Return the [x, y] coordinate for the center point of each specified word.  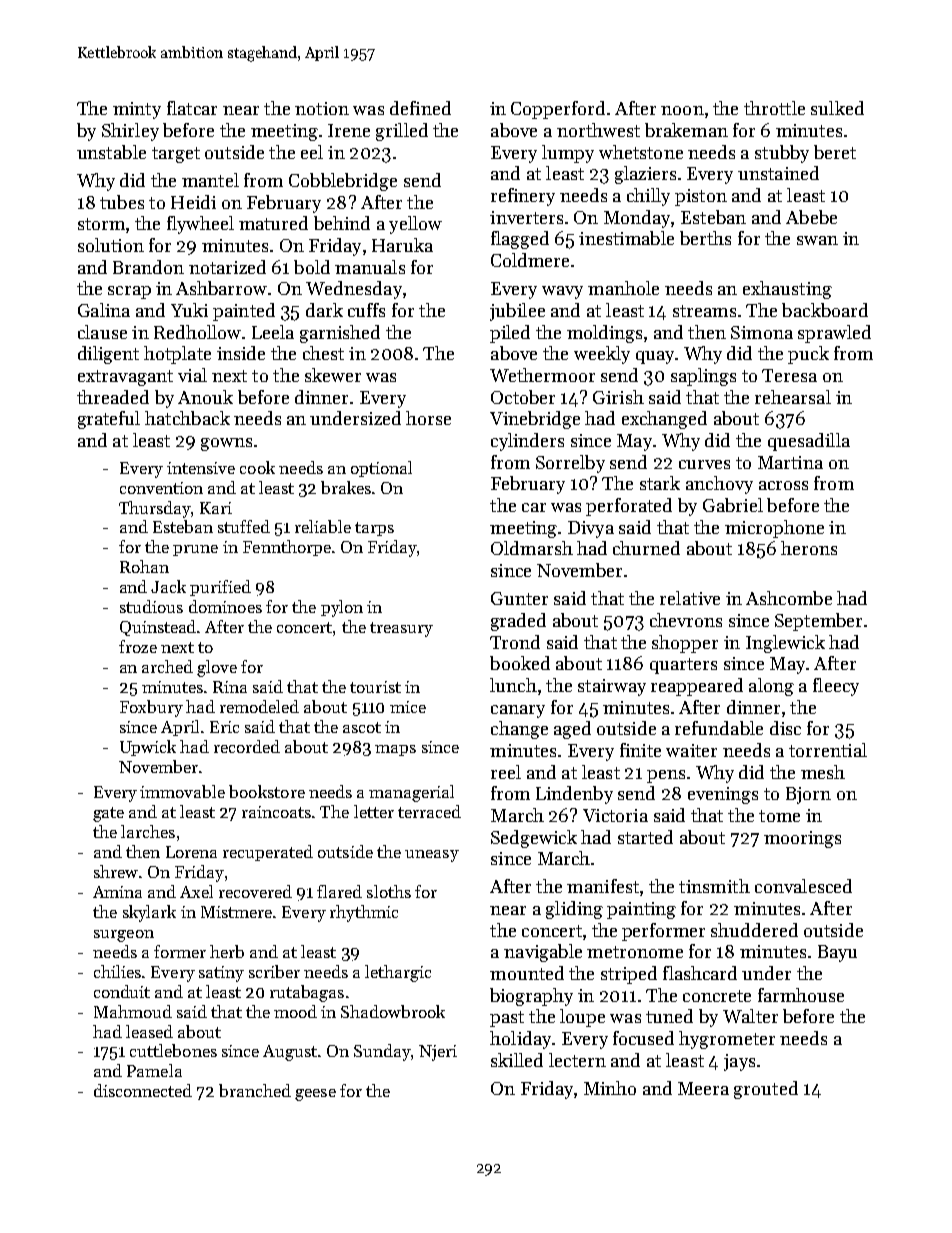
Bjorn [808, 795]
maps [395, 750]
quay [655, 357]
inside [241, 353]
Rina [230, 687]
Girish [618, 397]
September [818, 622]
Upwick [148, 748]
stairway [612, 687]
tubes [122, 202]
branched [255, 1090]
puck [808, 355]
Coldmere [530, 260]
